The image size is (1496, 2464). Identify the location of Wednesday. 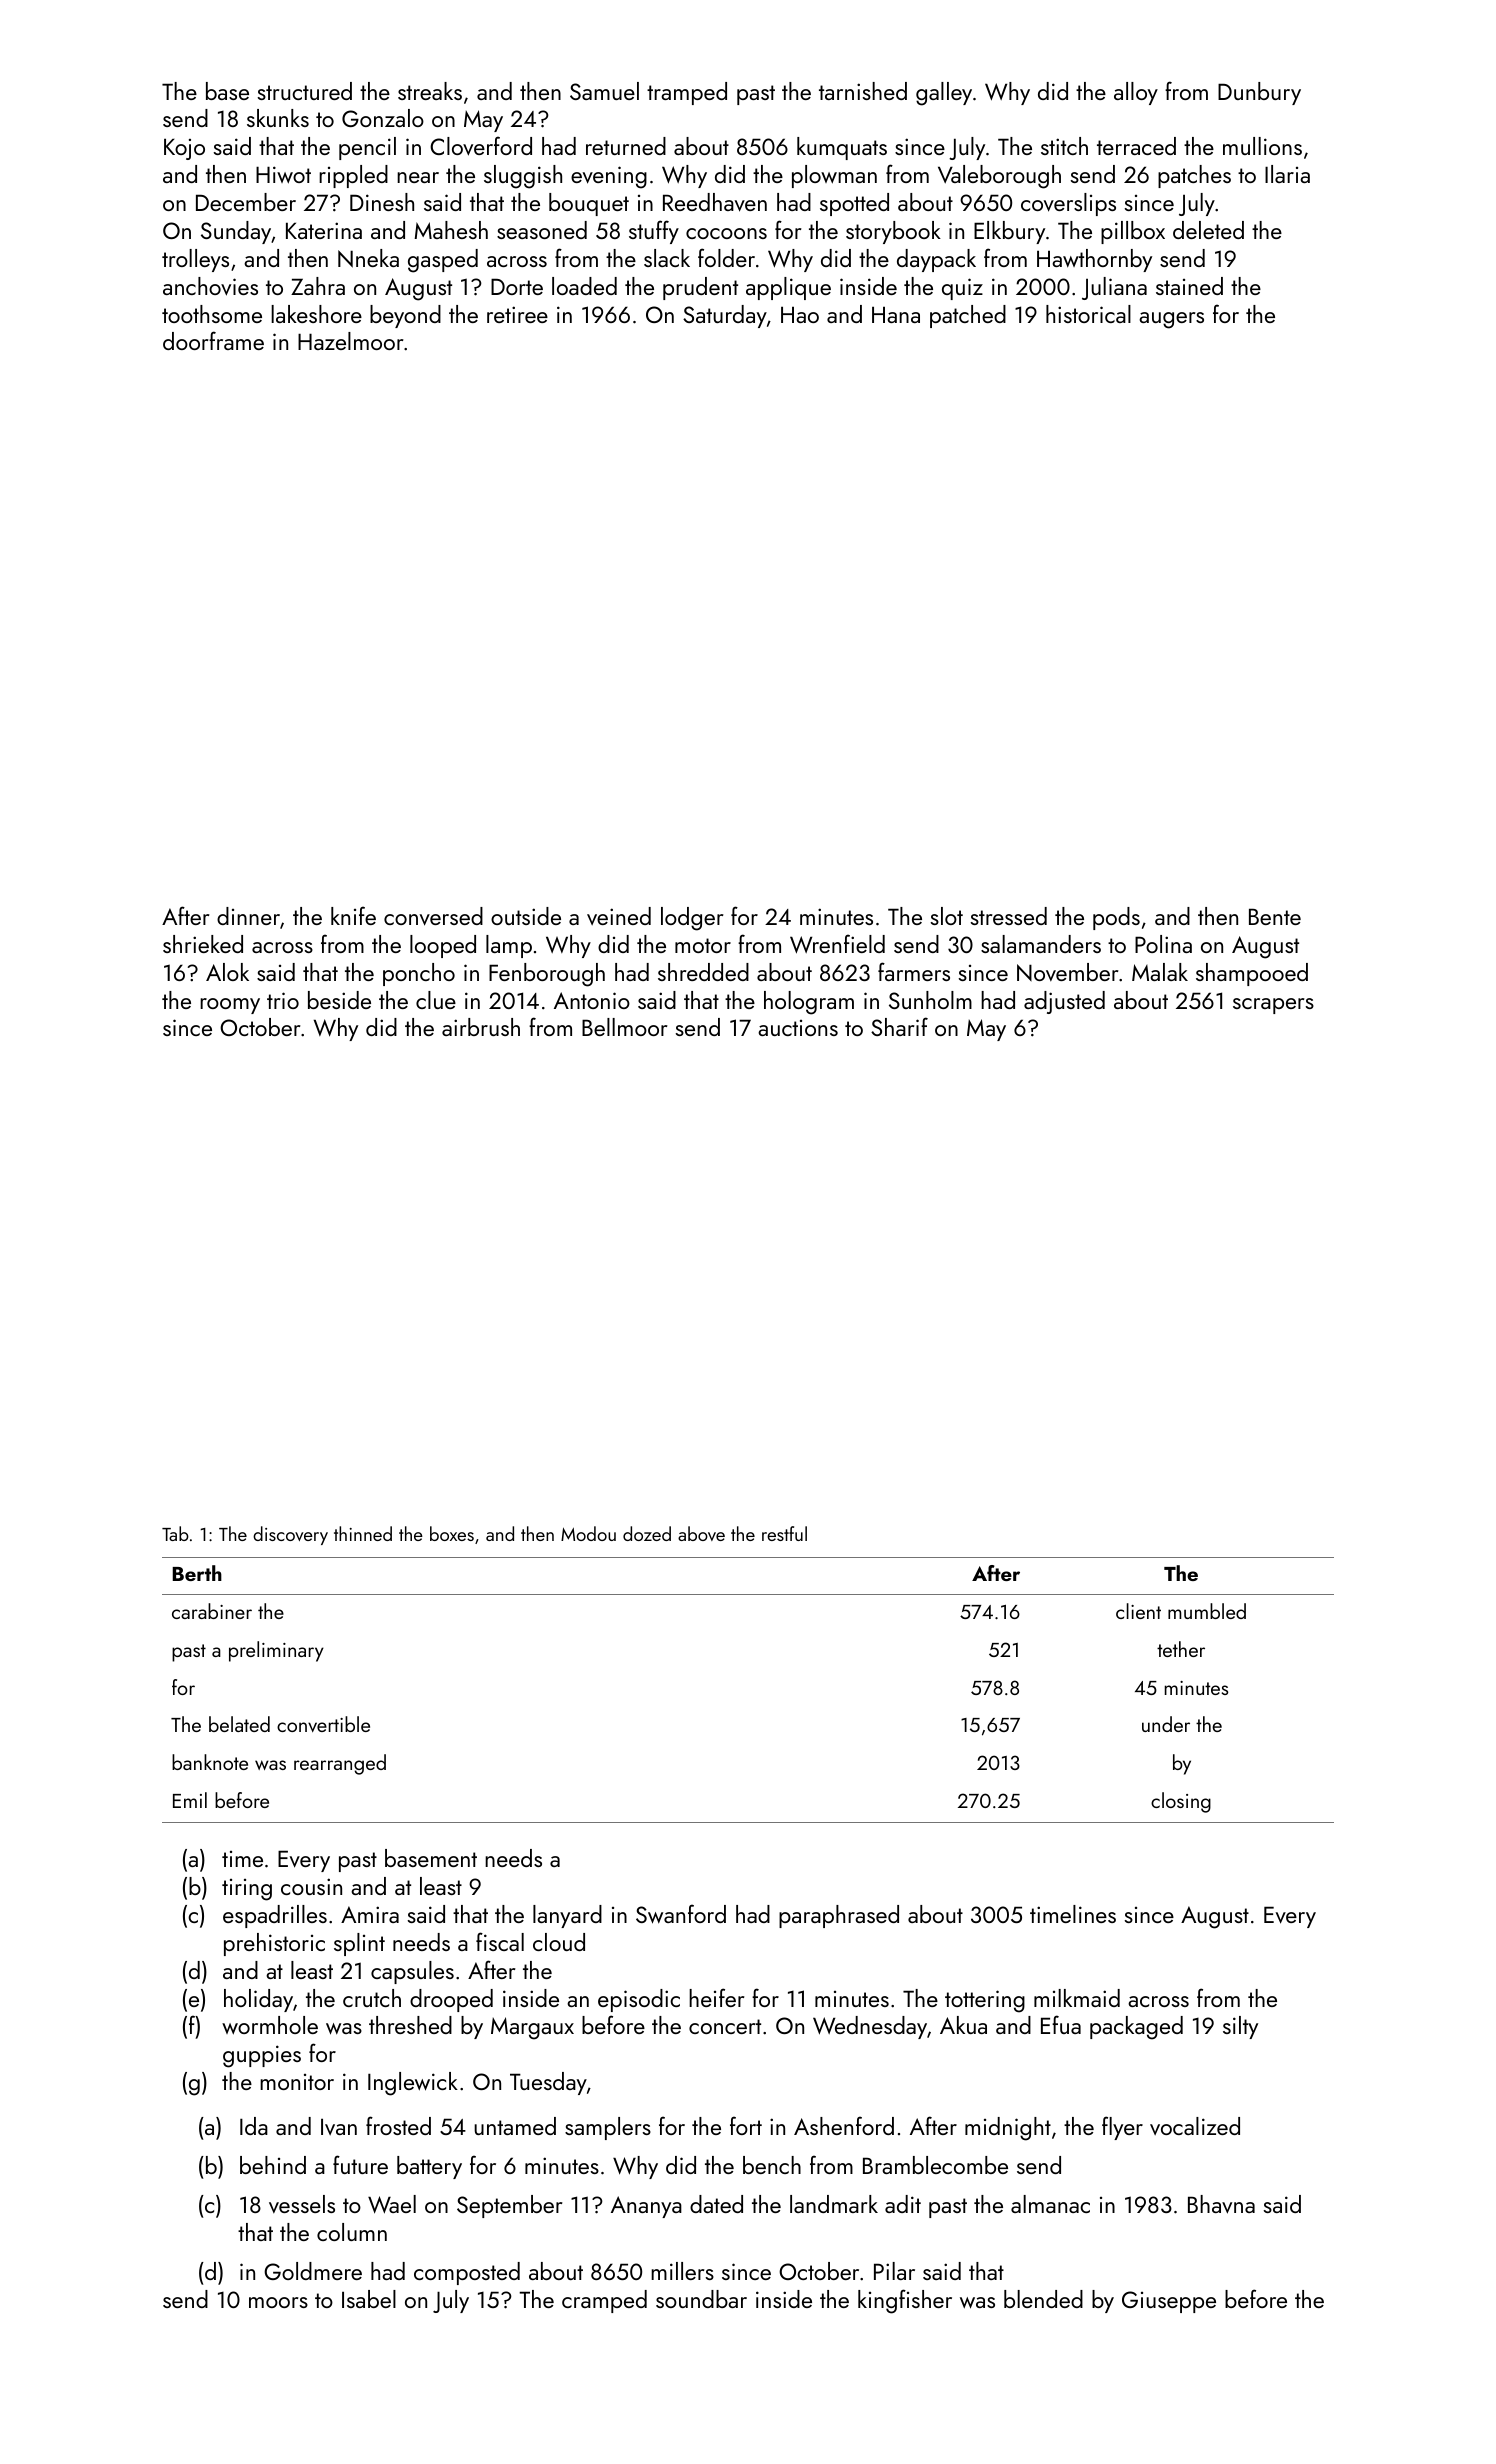
(870, 2027).
